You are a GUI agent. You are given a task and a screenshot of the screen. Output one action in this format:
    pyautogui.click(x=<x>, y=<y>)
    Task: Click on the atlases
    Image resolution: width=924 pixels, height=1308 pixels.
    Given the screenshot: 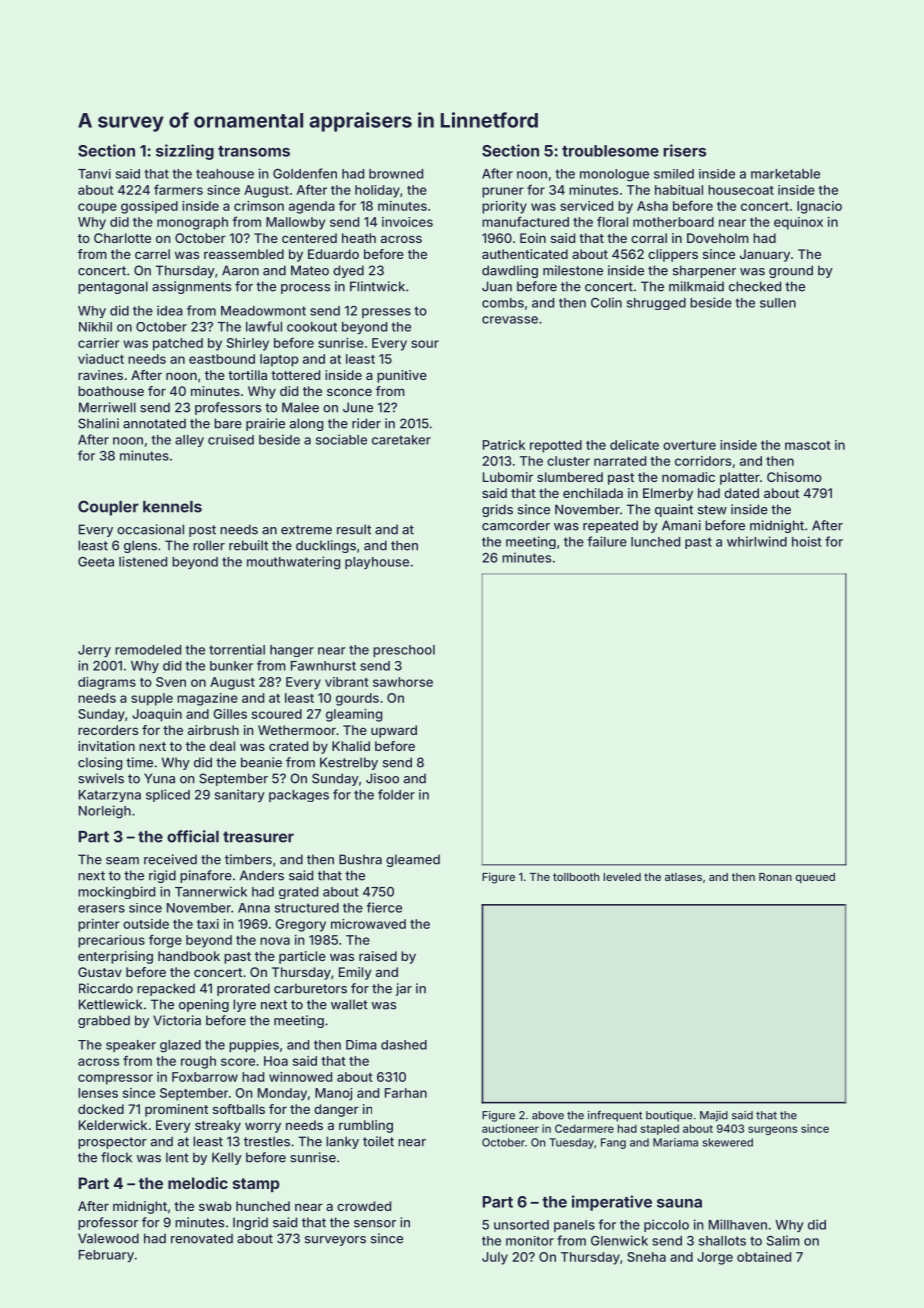 What is the action you would take?
    pyautogui.click(x=683, y=877)
